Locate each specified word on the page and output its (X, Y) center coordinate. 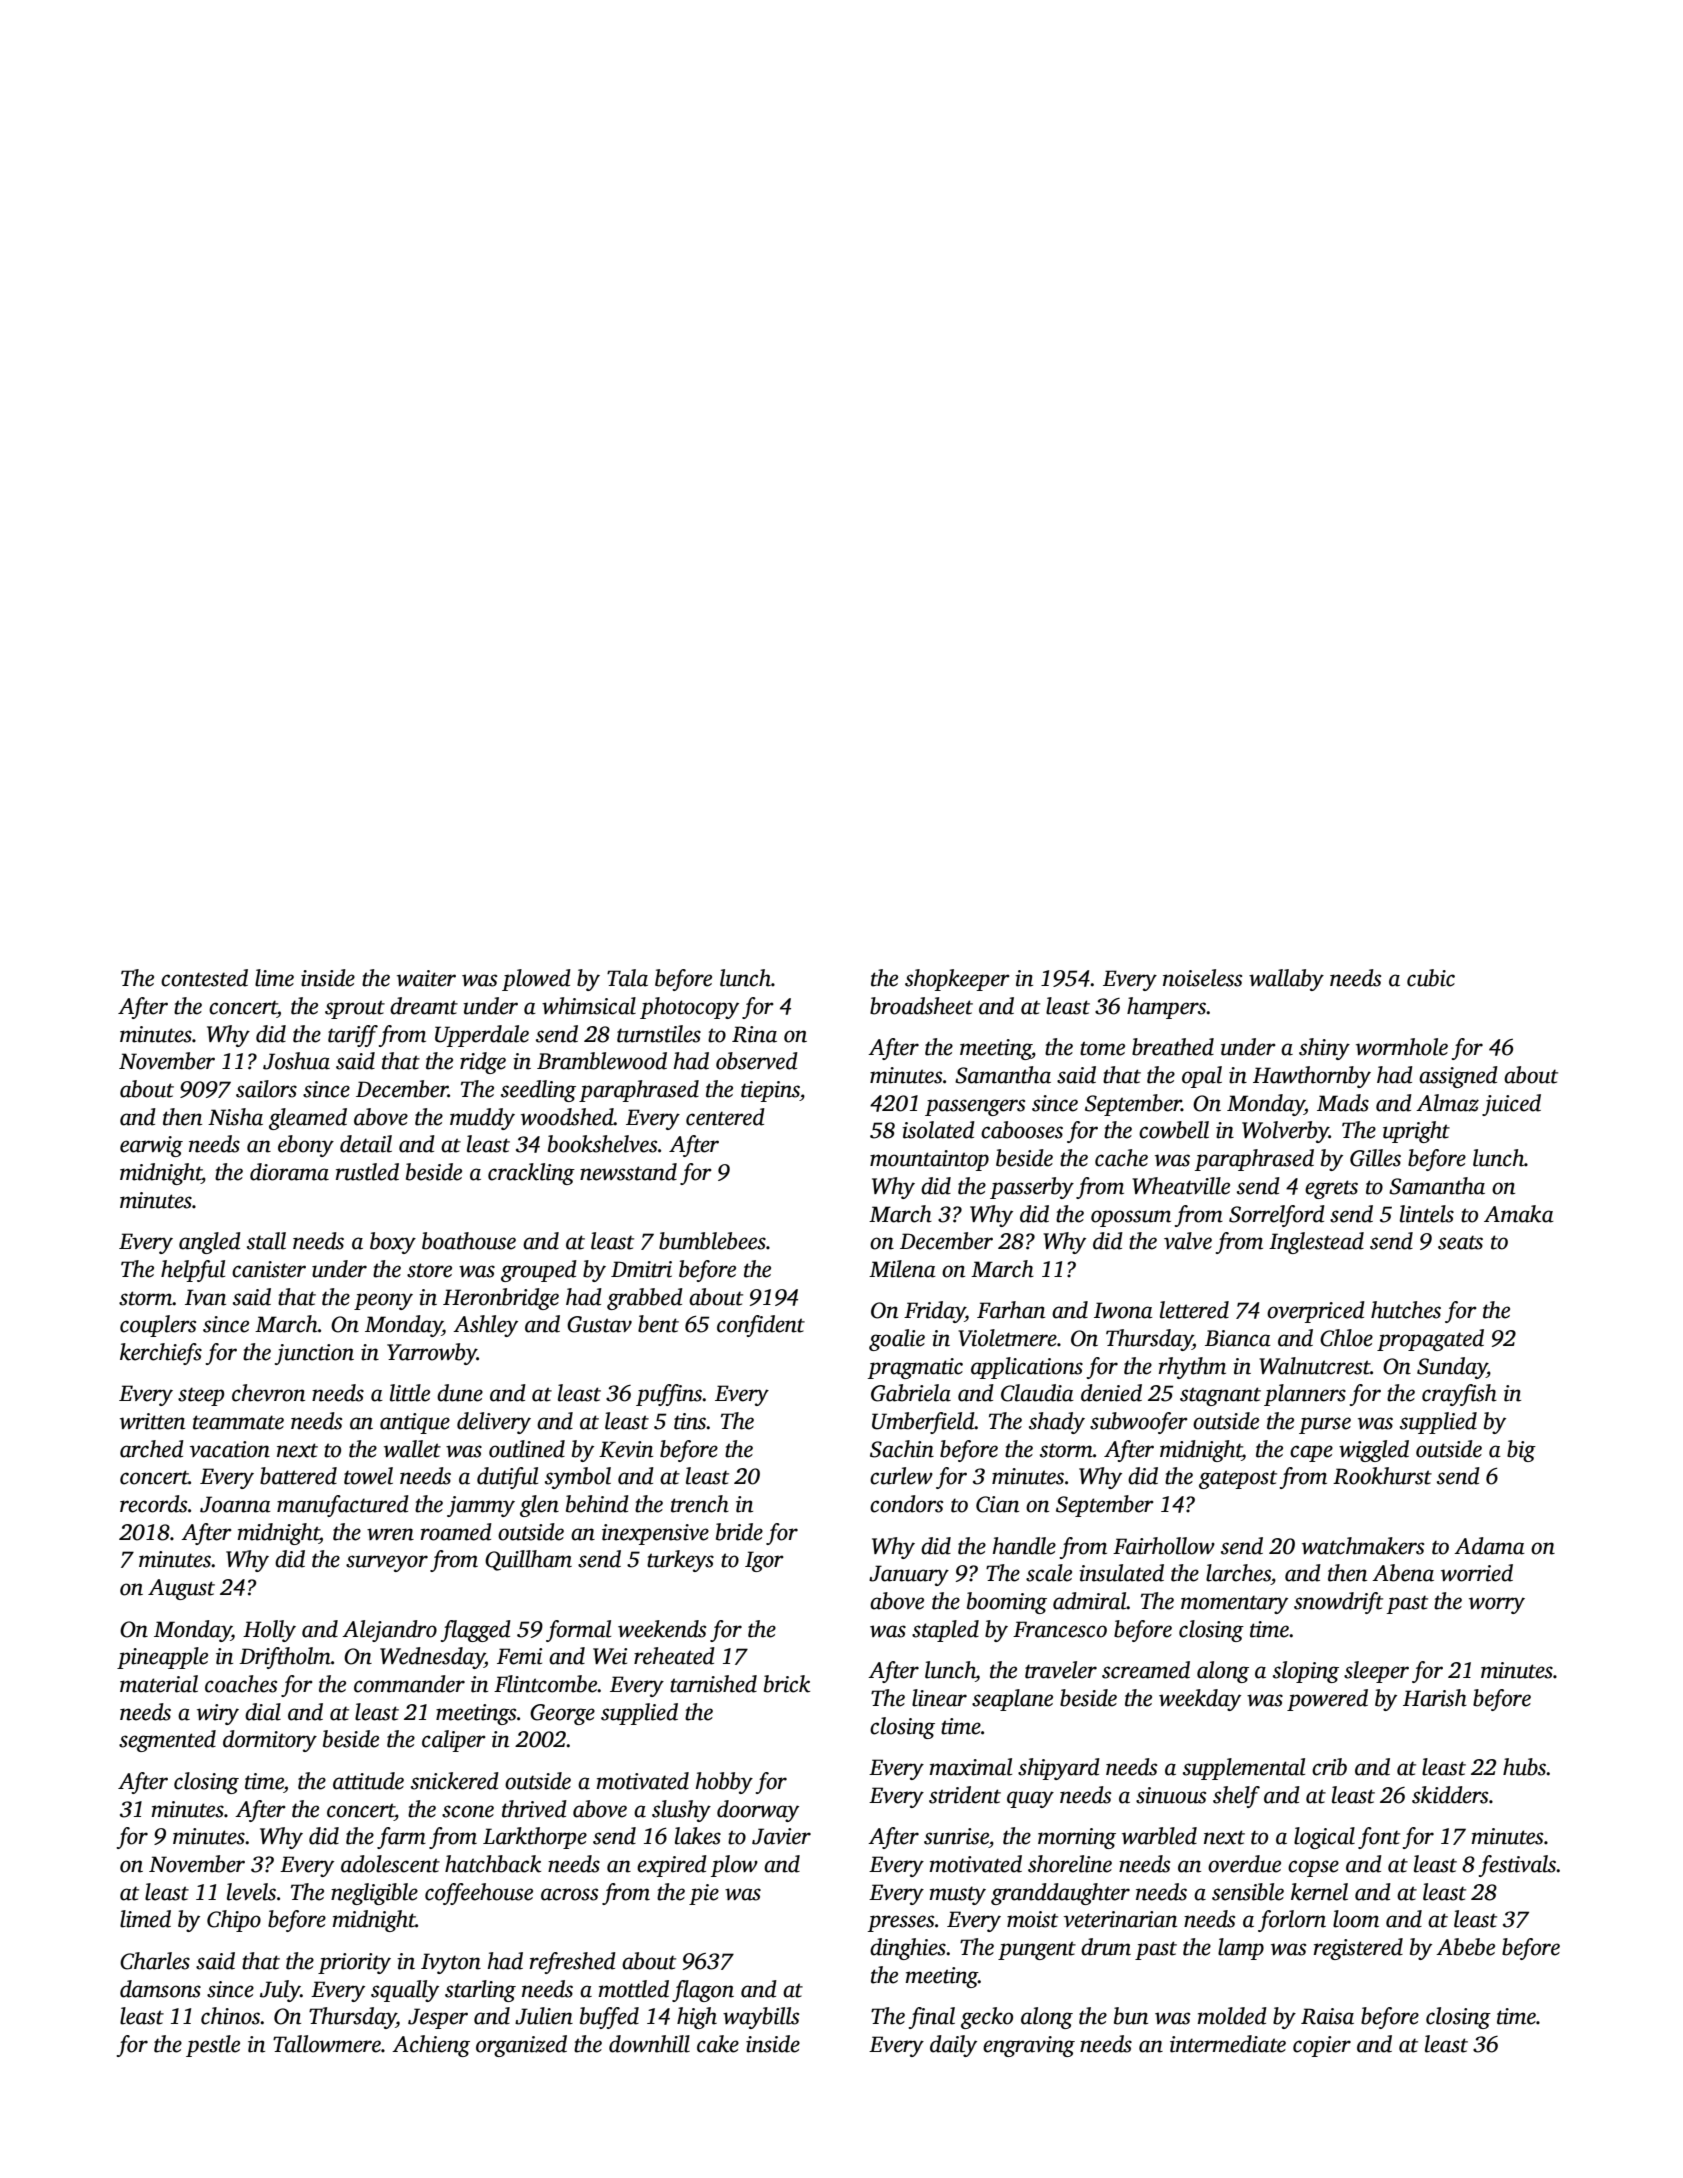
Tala (627, 978)
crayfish (1459, 1395)
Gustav (599, 1324)
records (153, 1504)
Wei (610, 1656)
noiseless (1202, 978)
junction (314, 1354)
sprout (355, 1009)
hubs (1525, 1767)
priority (354, 1963)
